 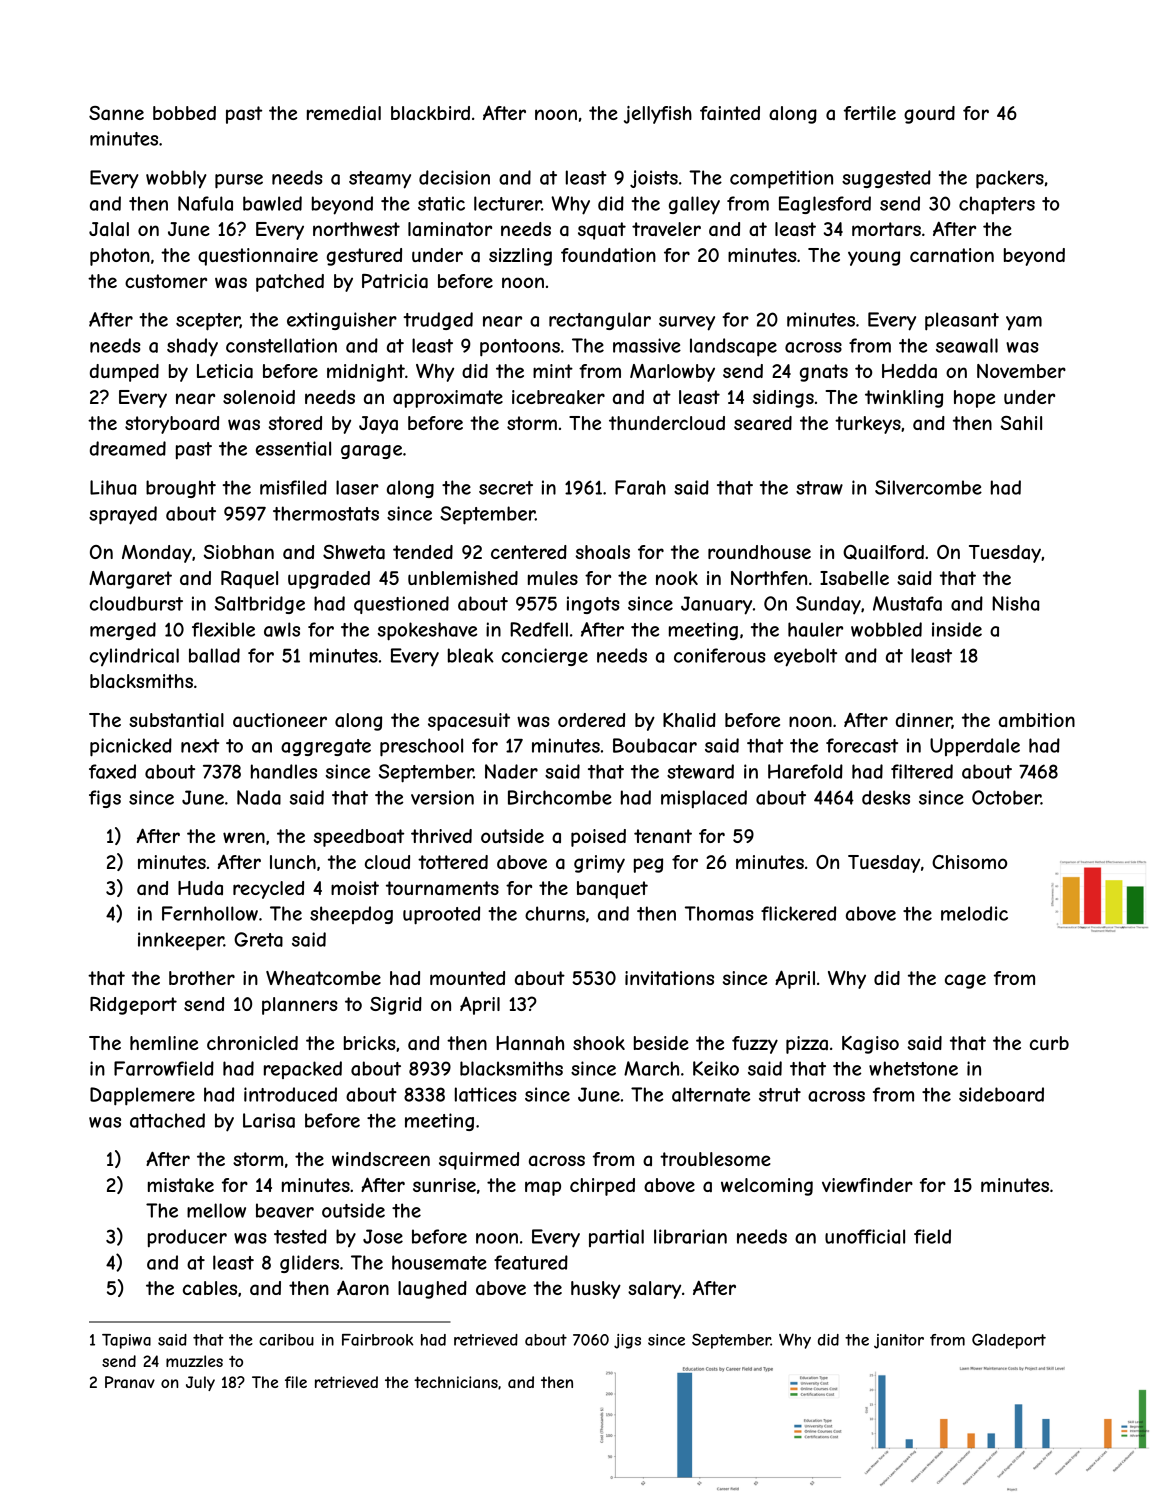 What do you see at coordinates (531, 1262) in the document?
I see `featured` at bounding box center [531, 1262].
